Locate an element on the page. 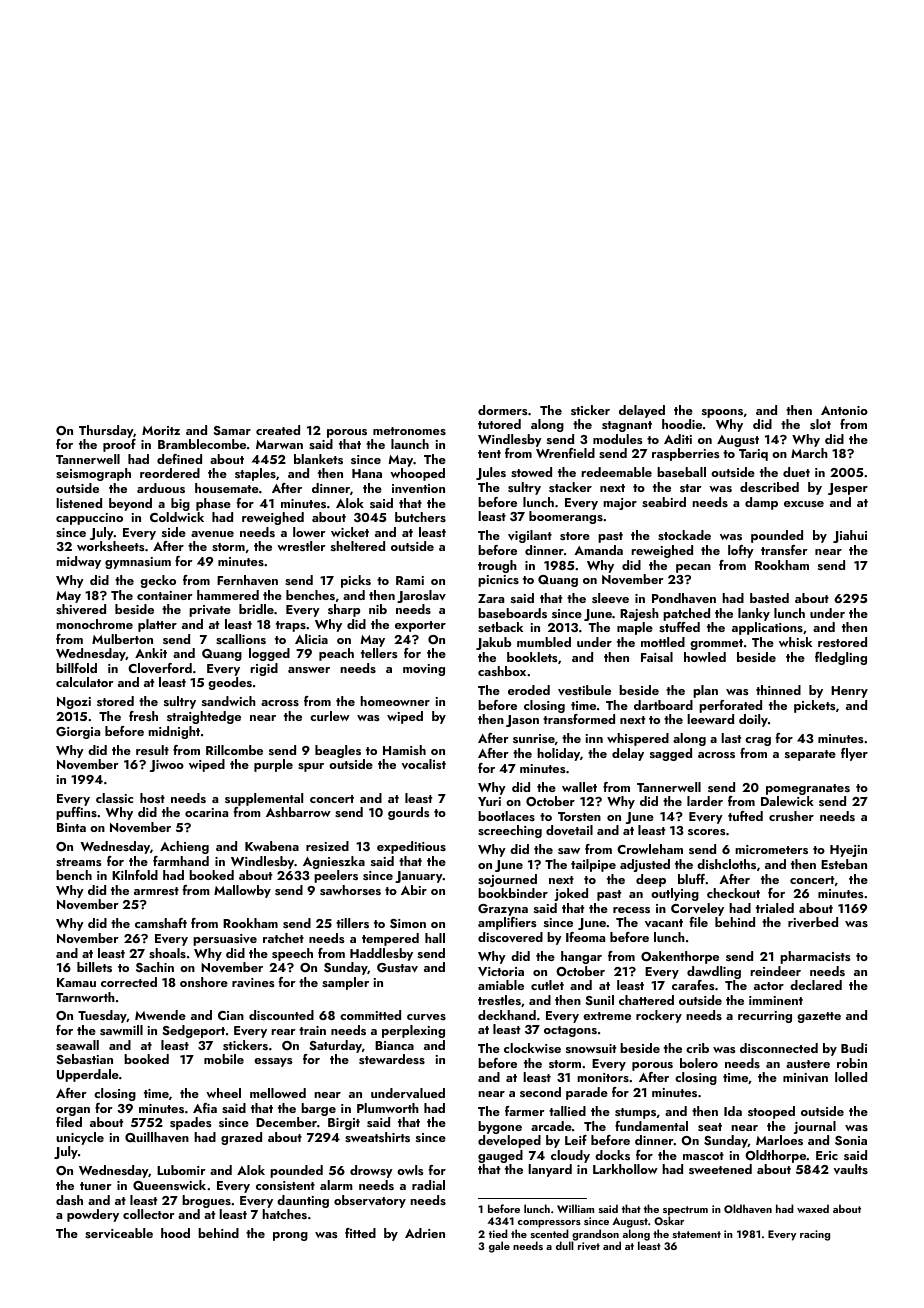  Sebastian is located at coordinates (85, 1059).
